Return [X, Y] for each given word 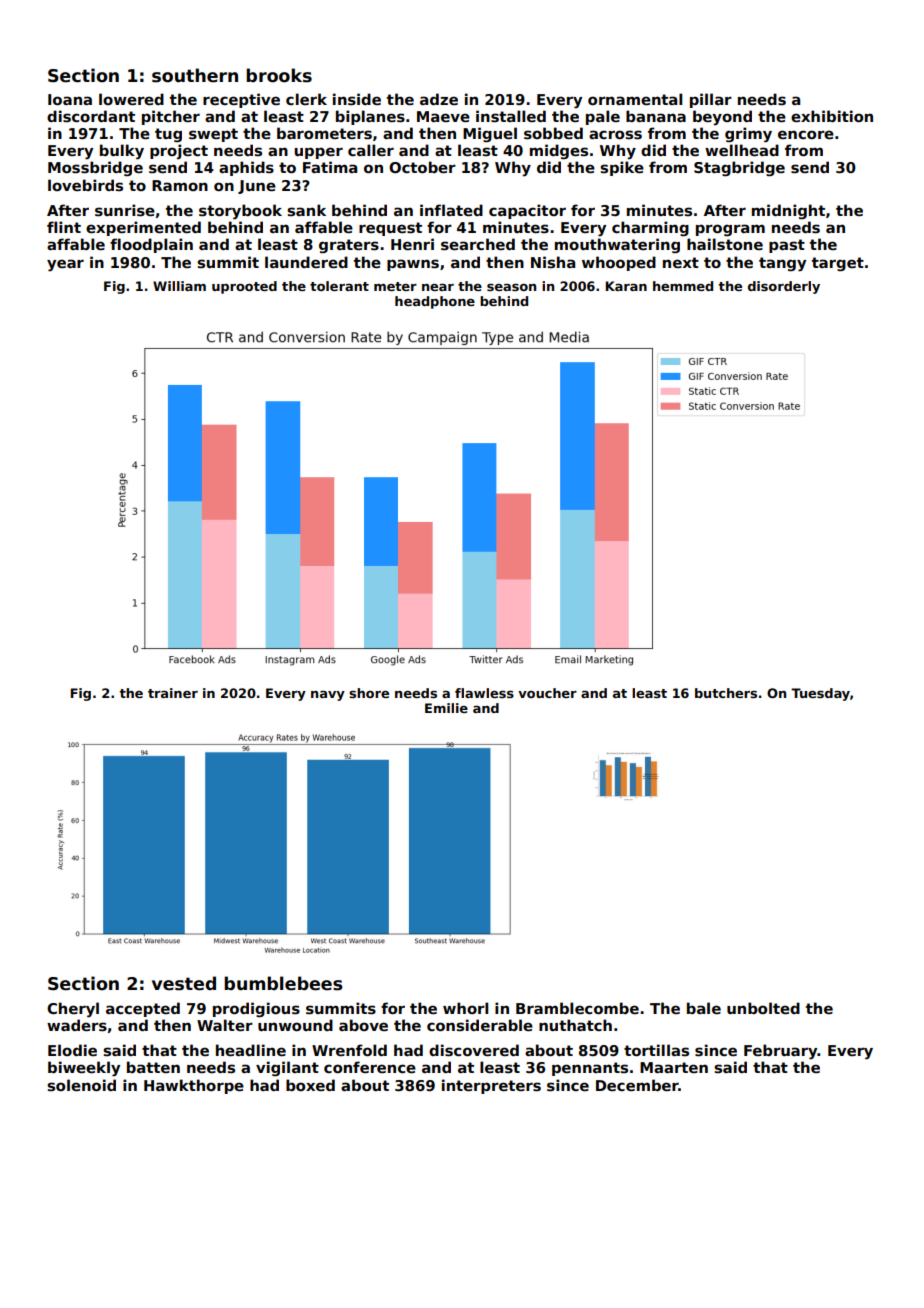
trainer [173, 693]
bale [704, 1008]
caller [371, 150]
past [787, 246]
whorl [465, 1008]
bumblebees [283, 983]
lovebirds [85, 185]
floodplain [151, 245]
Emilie [446, 708]
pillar [711, 100]
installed [511, 116]
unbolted [763, 1008]
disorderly [784, 287]
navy [328, 696]
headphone [435, 302]
